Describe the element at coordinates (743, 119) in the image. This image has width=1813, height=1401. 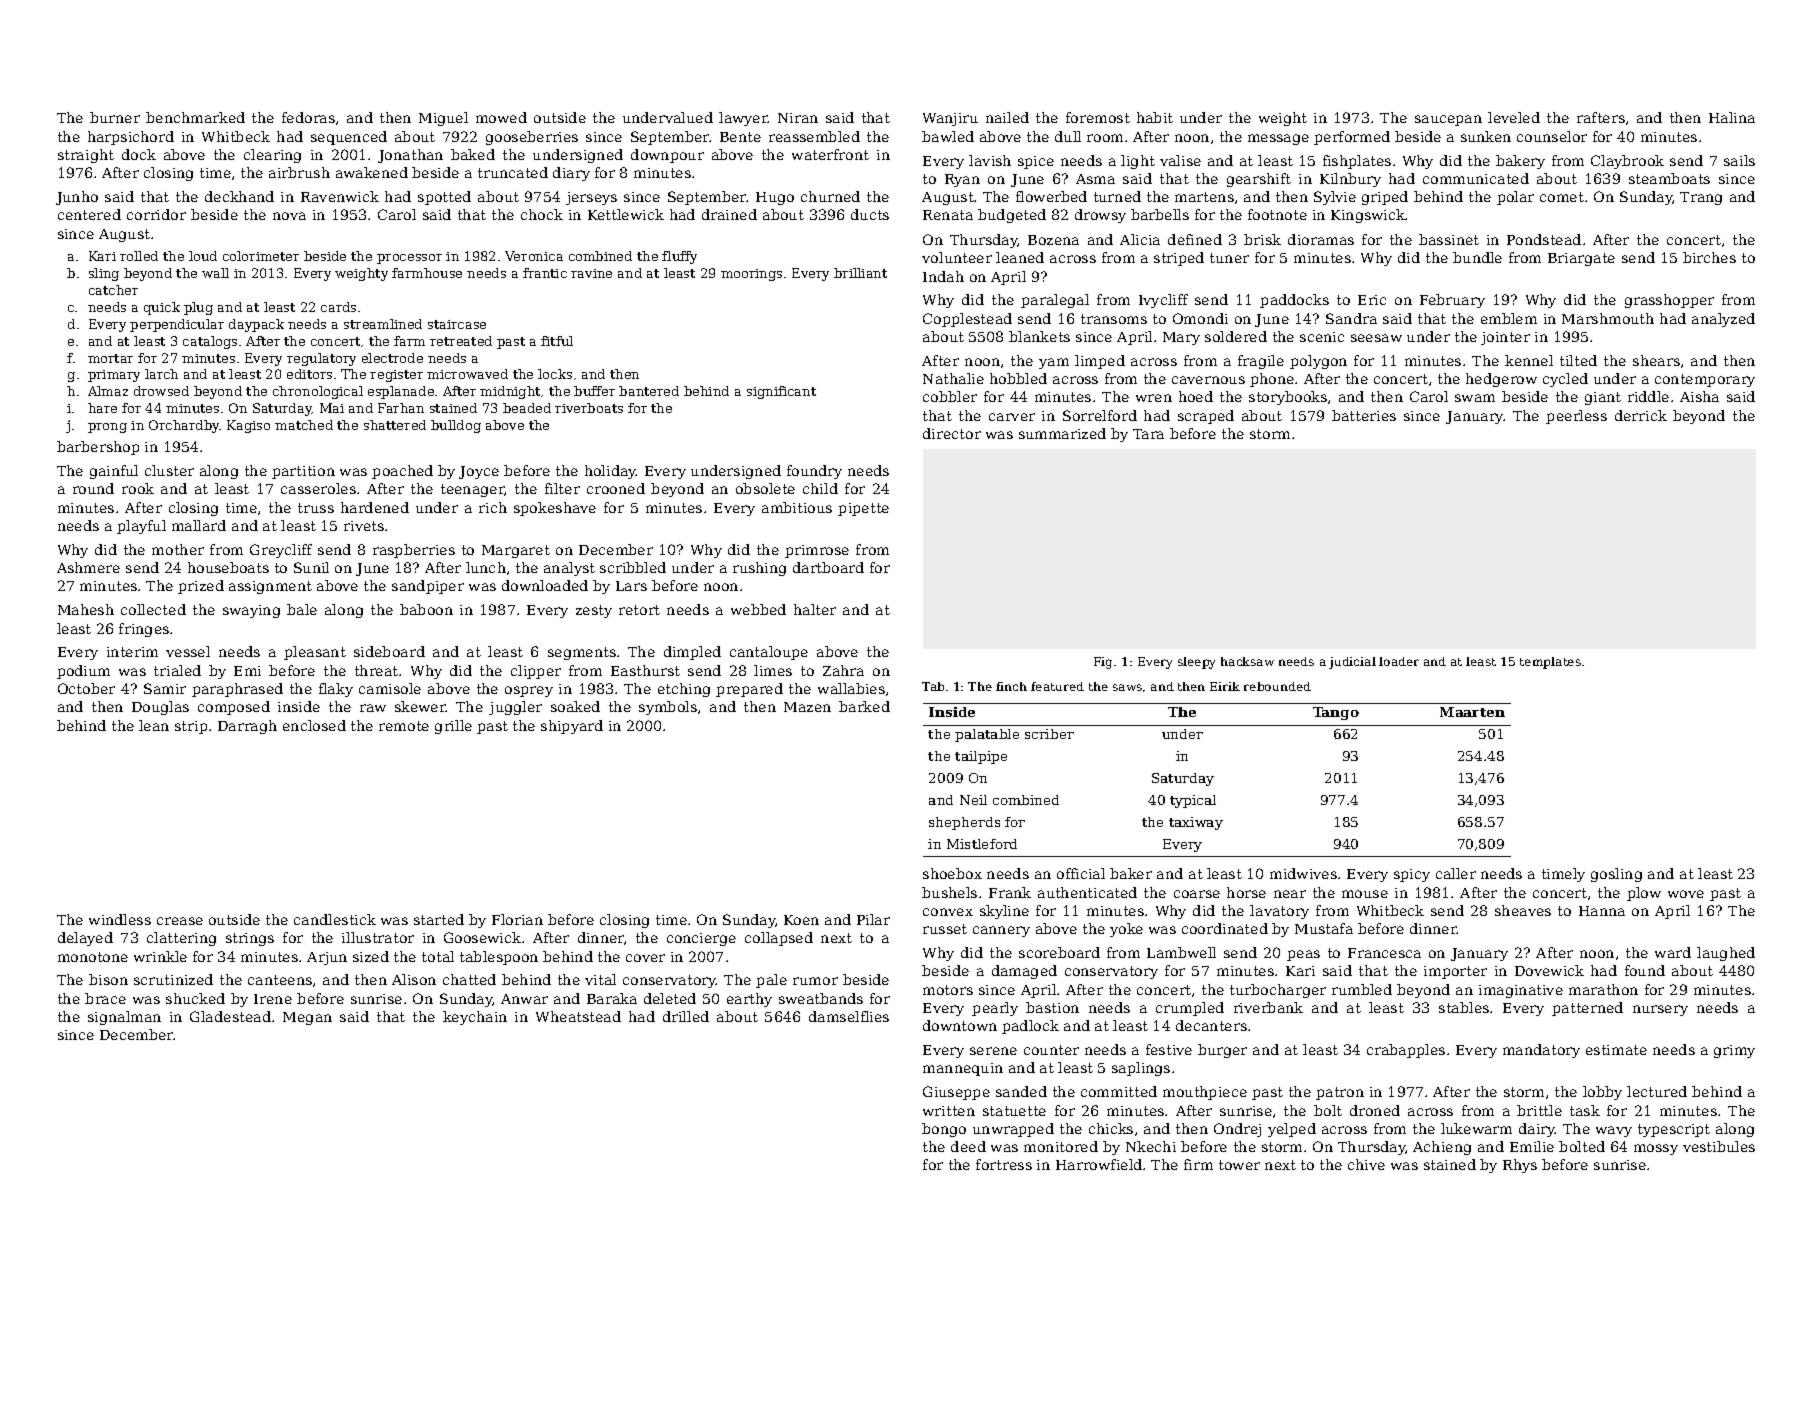
I see `lawyer` at that location.
